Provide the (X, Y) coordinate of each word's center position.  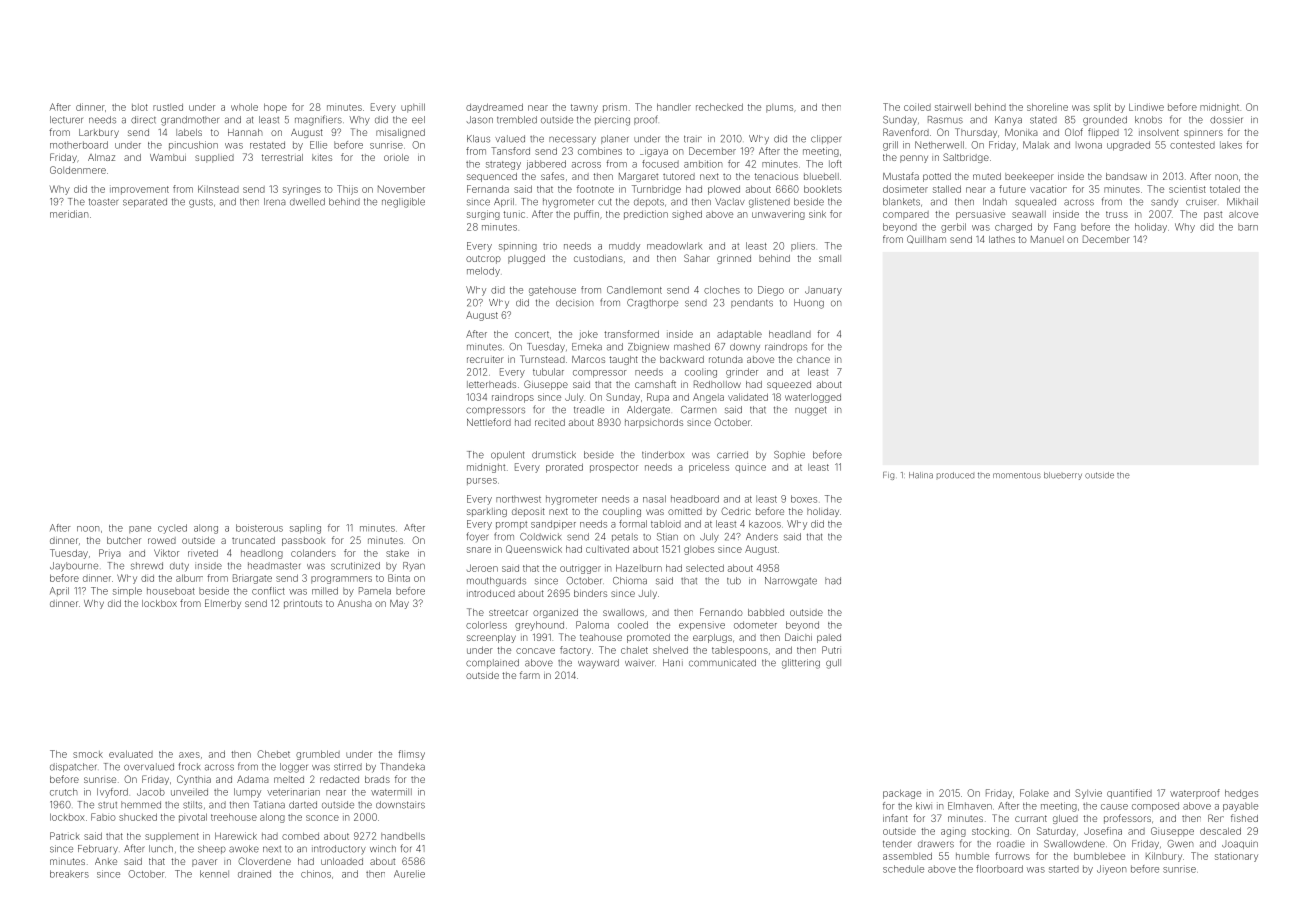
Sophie (789, 455)
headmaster (274, 566)
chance (813, 359)
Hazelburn (639, 568)
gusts (201, 203)
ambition (703, 164)
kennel (214, 874)
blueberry (1063, 476)
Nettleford (489, 422)
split (1102, 108)
